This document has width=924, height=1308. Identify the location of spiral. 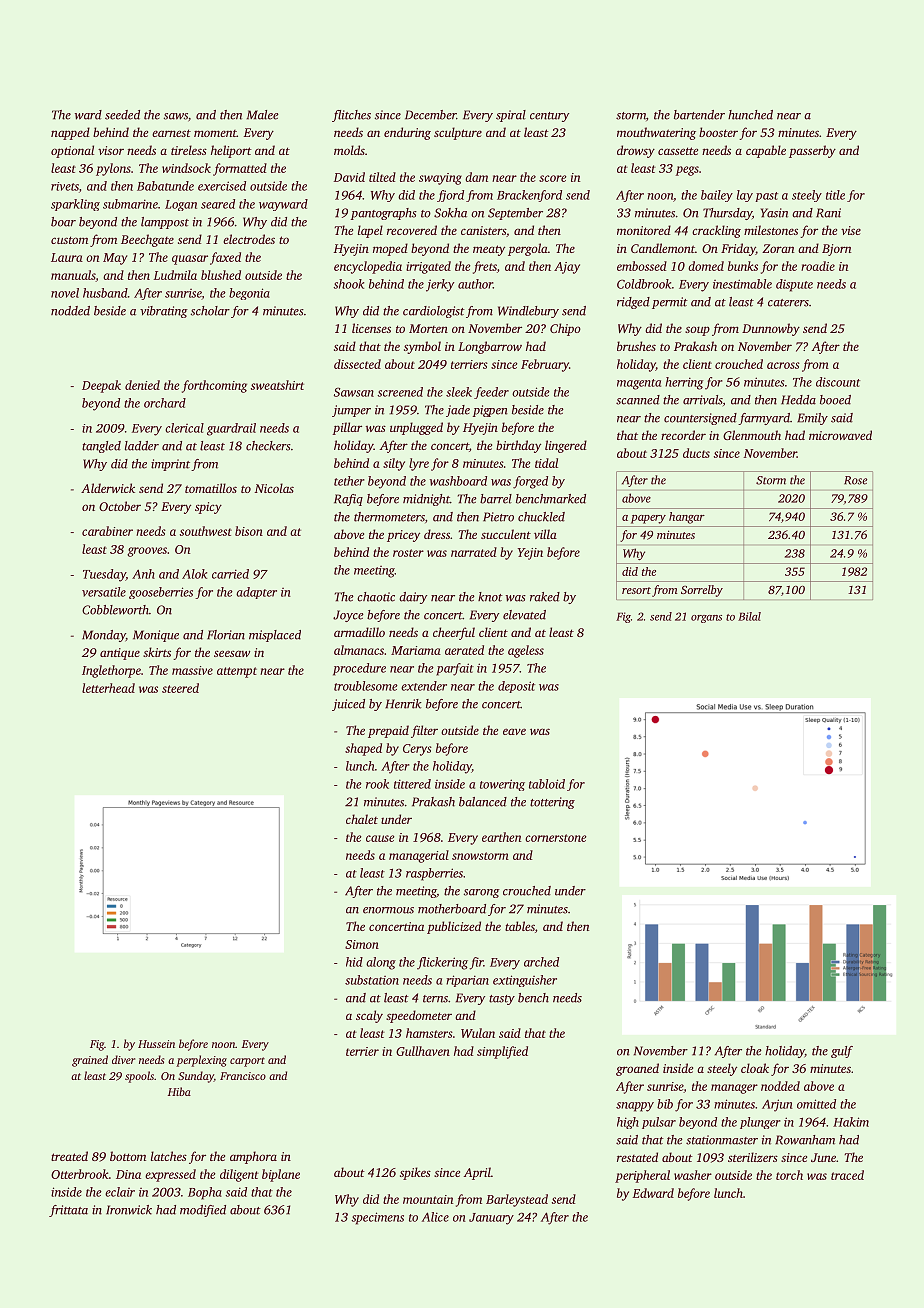
(511, 116).
